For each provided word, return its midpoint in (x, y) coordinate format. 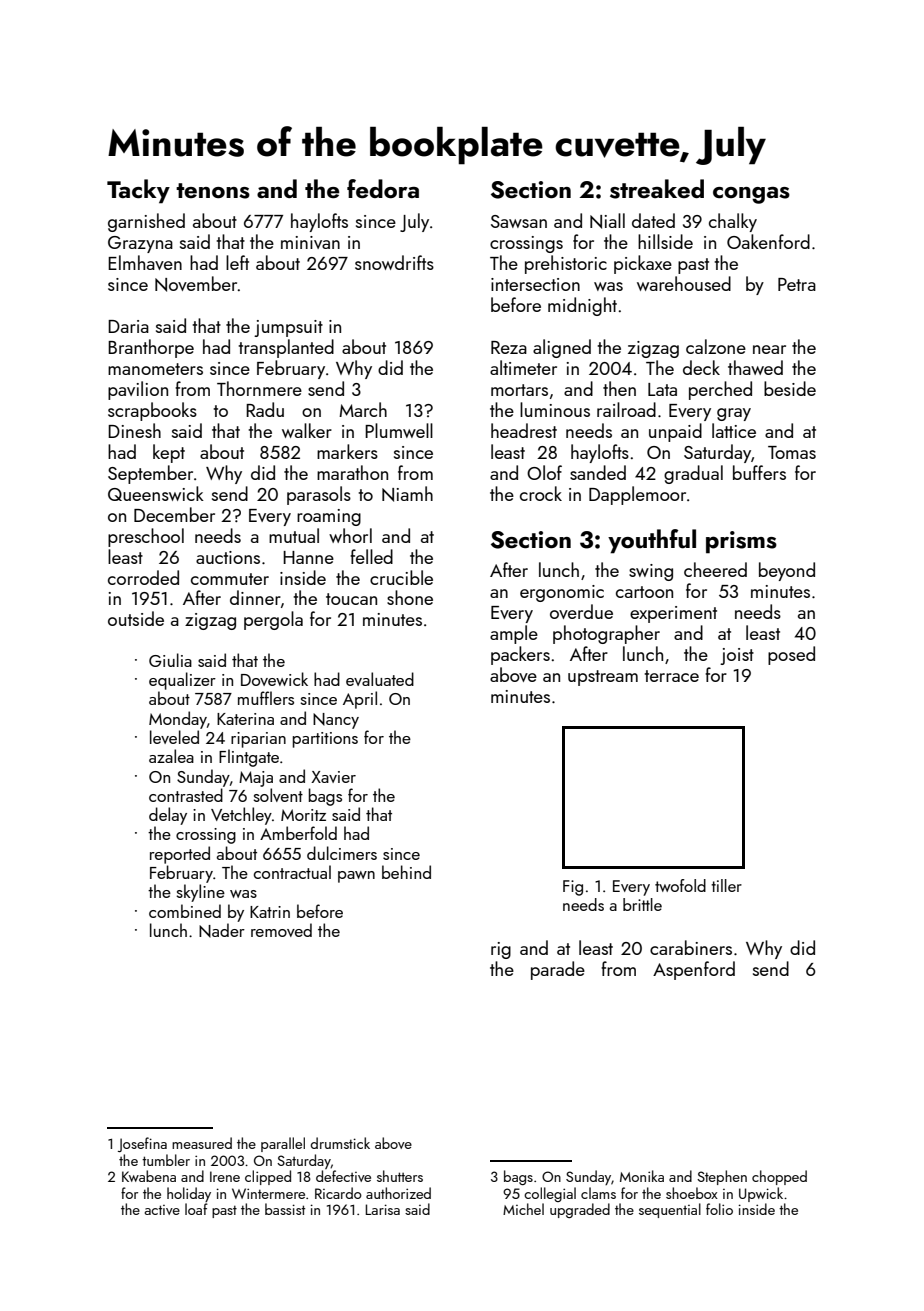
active (162, 1210)
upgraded (580, 1210)
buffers (759, 472)
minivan (310, 242)
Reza (509, 347)
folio (719, 1209)
